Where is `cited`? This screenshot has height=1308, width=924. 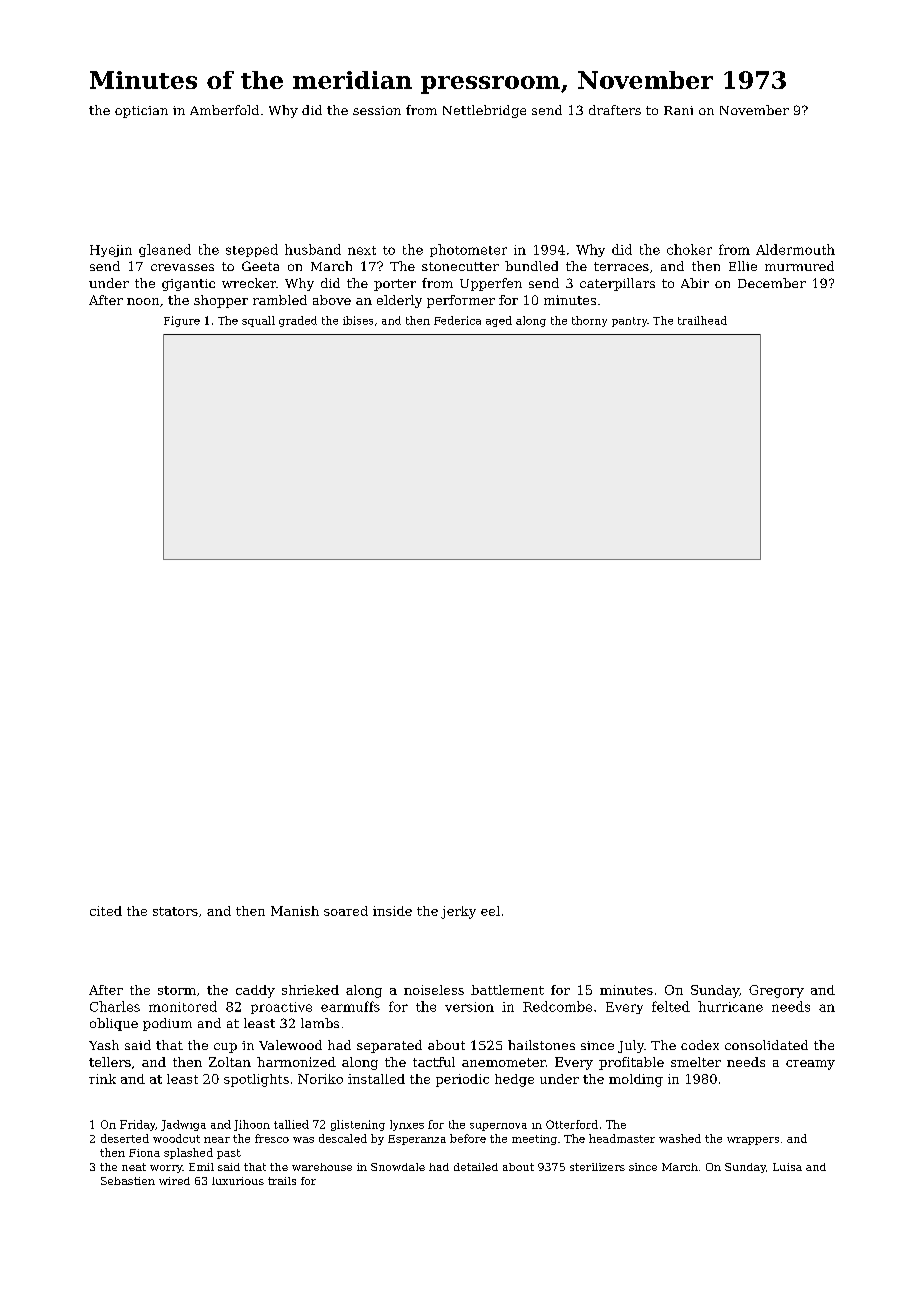 cited is located at coordinates (106, 911).
